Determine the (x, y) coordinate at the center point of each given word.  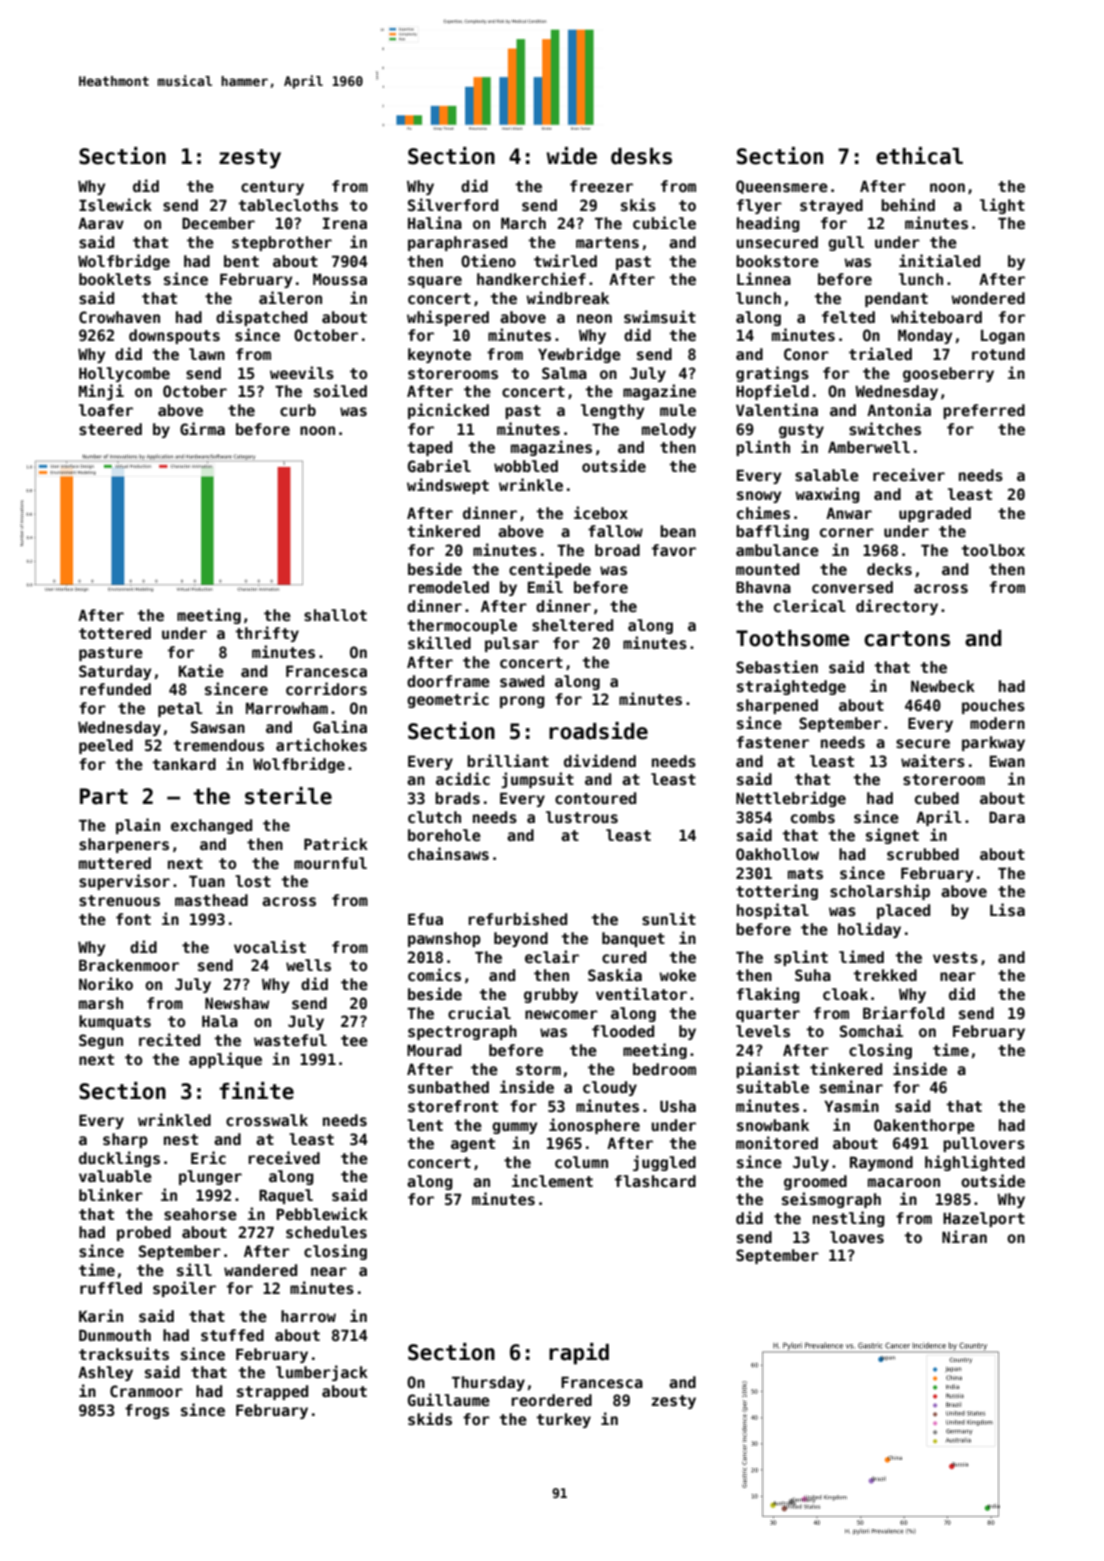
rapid (579, 1354)
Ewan (1007, 761)
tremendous (218, 745)
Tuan (207, 881)
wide (572, 156)
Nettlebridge (791, 799)
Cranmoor (146, 1391)
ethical (919, 156)
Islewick (115, 204)
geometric (448, 700)
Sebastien (777, 666)
